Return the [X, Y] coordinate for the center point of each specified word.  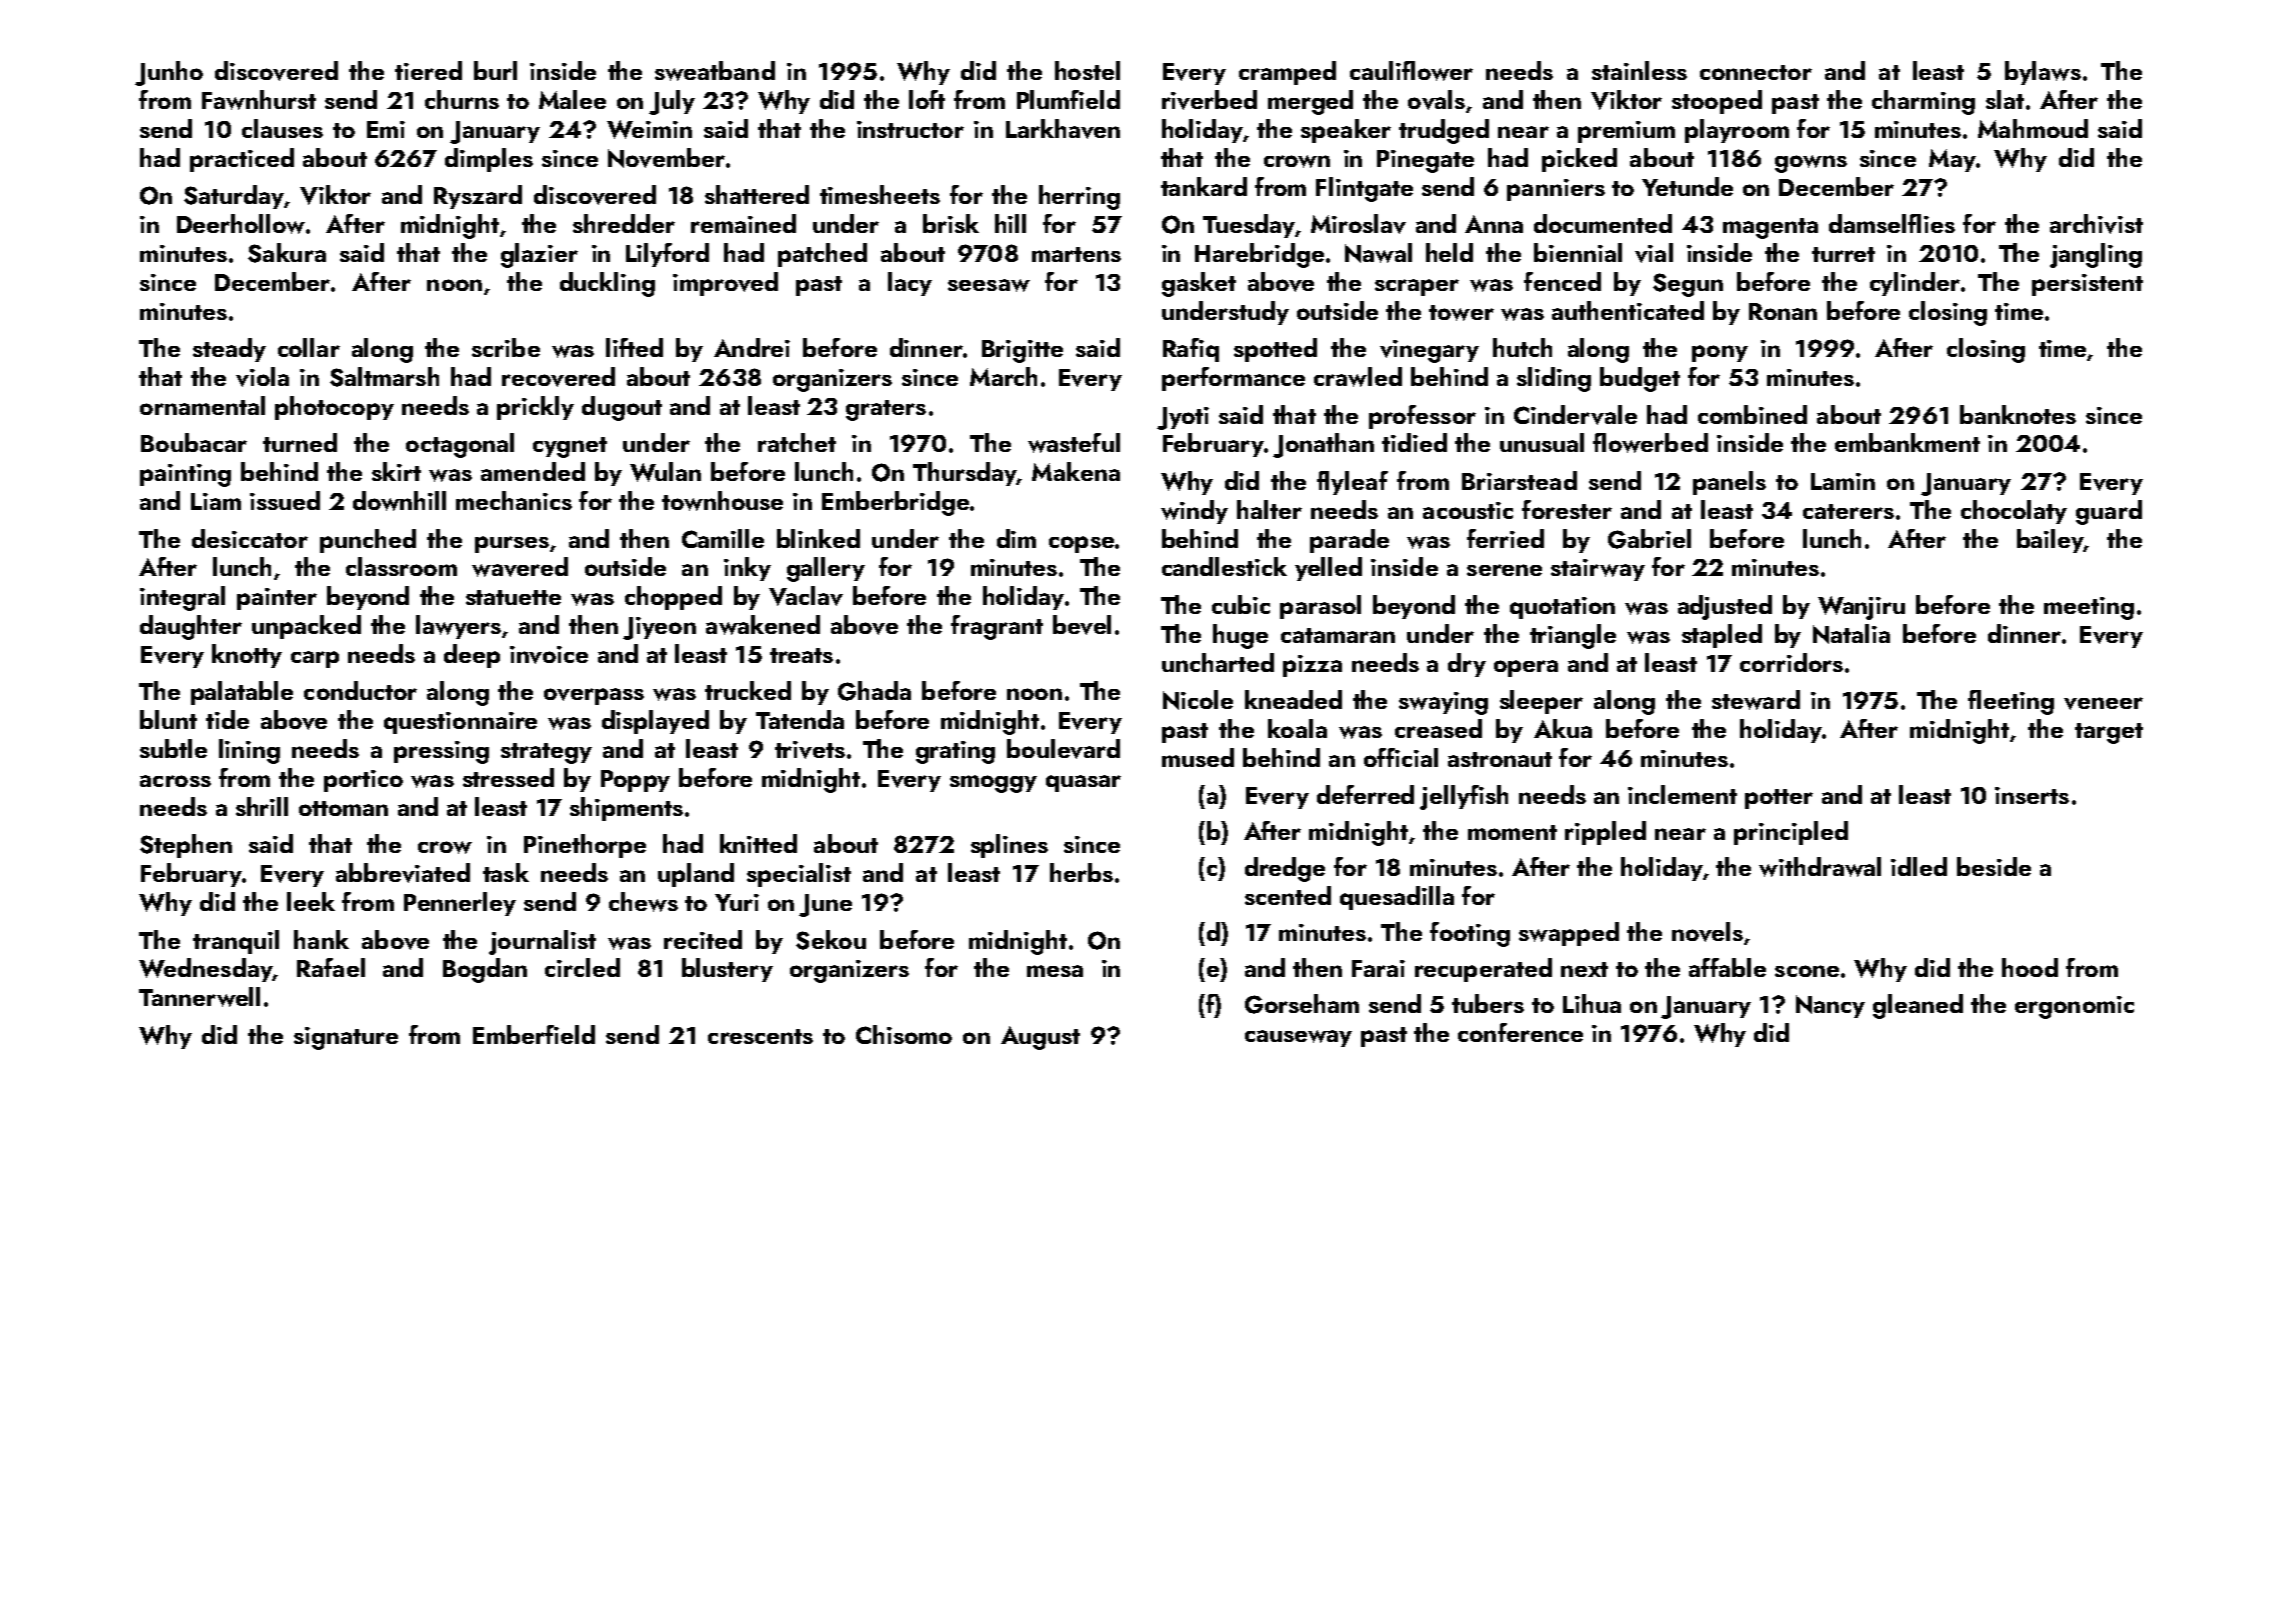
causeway [1298, 1038]
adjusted [1725, 607]
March [1003, 376]
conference [1520, 1032]
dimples [489, 160]
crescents [760, 1036]
